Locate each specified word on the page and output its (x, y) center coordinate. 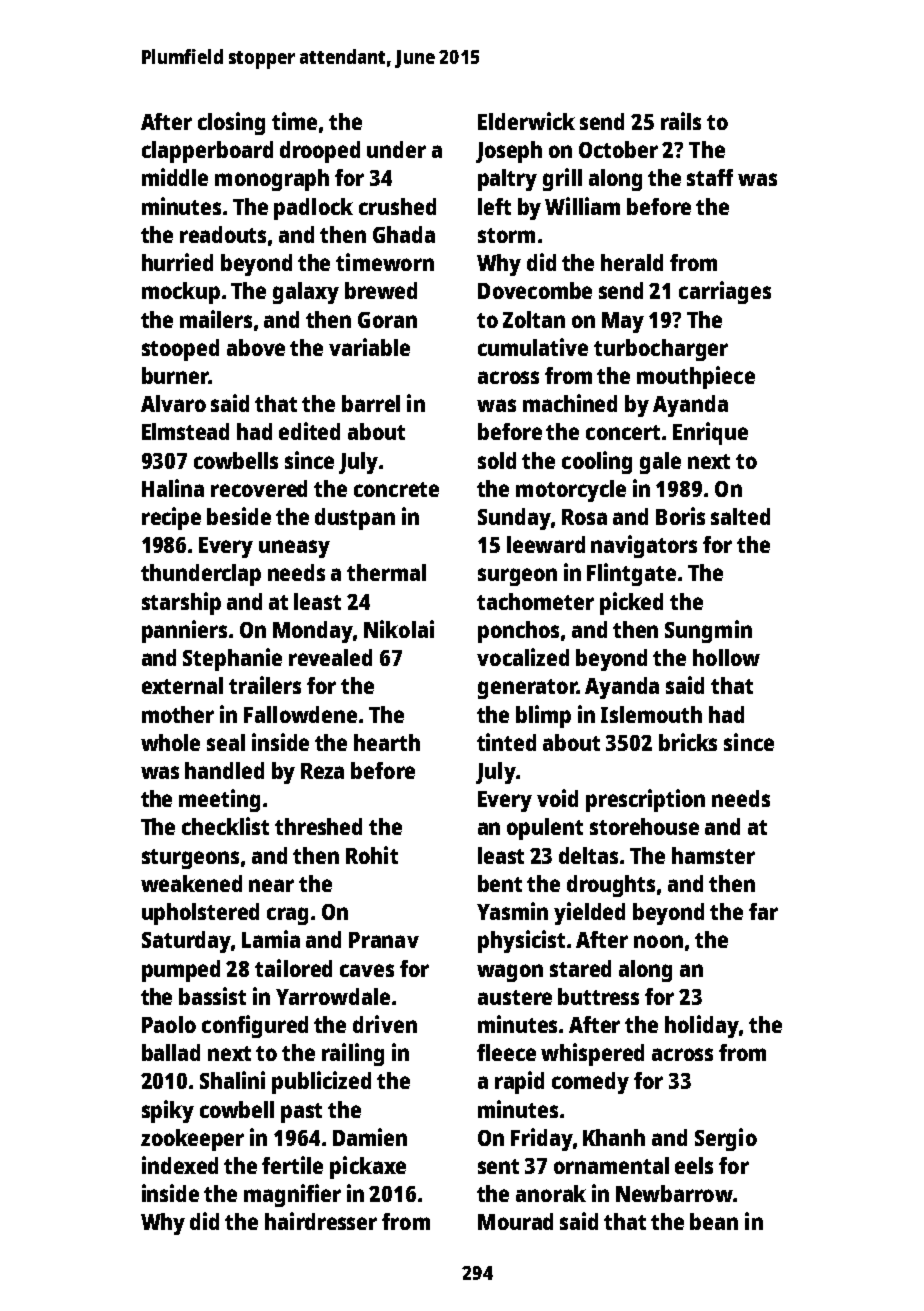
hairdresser (321, 1221)
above (256, 347)
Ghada (404, 234)
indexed (180, 1165)
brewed (381, 290)
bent (500, 883)
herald (632, 262)
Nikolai (399, 629)
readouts (223, 234)
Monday (313, 632)
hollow (726, 657)
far (763, 911)
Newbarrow (674, 1193)
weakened (191, 883)
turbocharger (661, 350)
